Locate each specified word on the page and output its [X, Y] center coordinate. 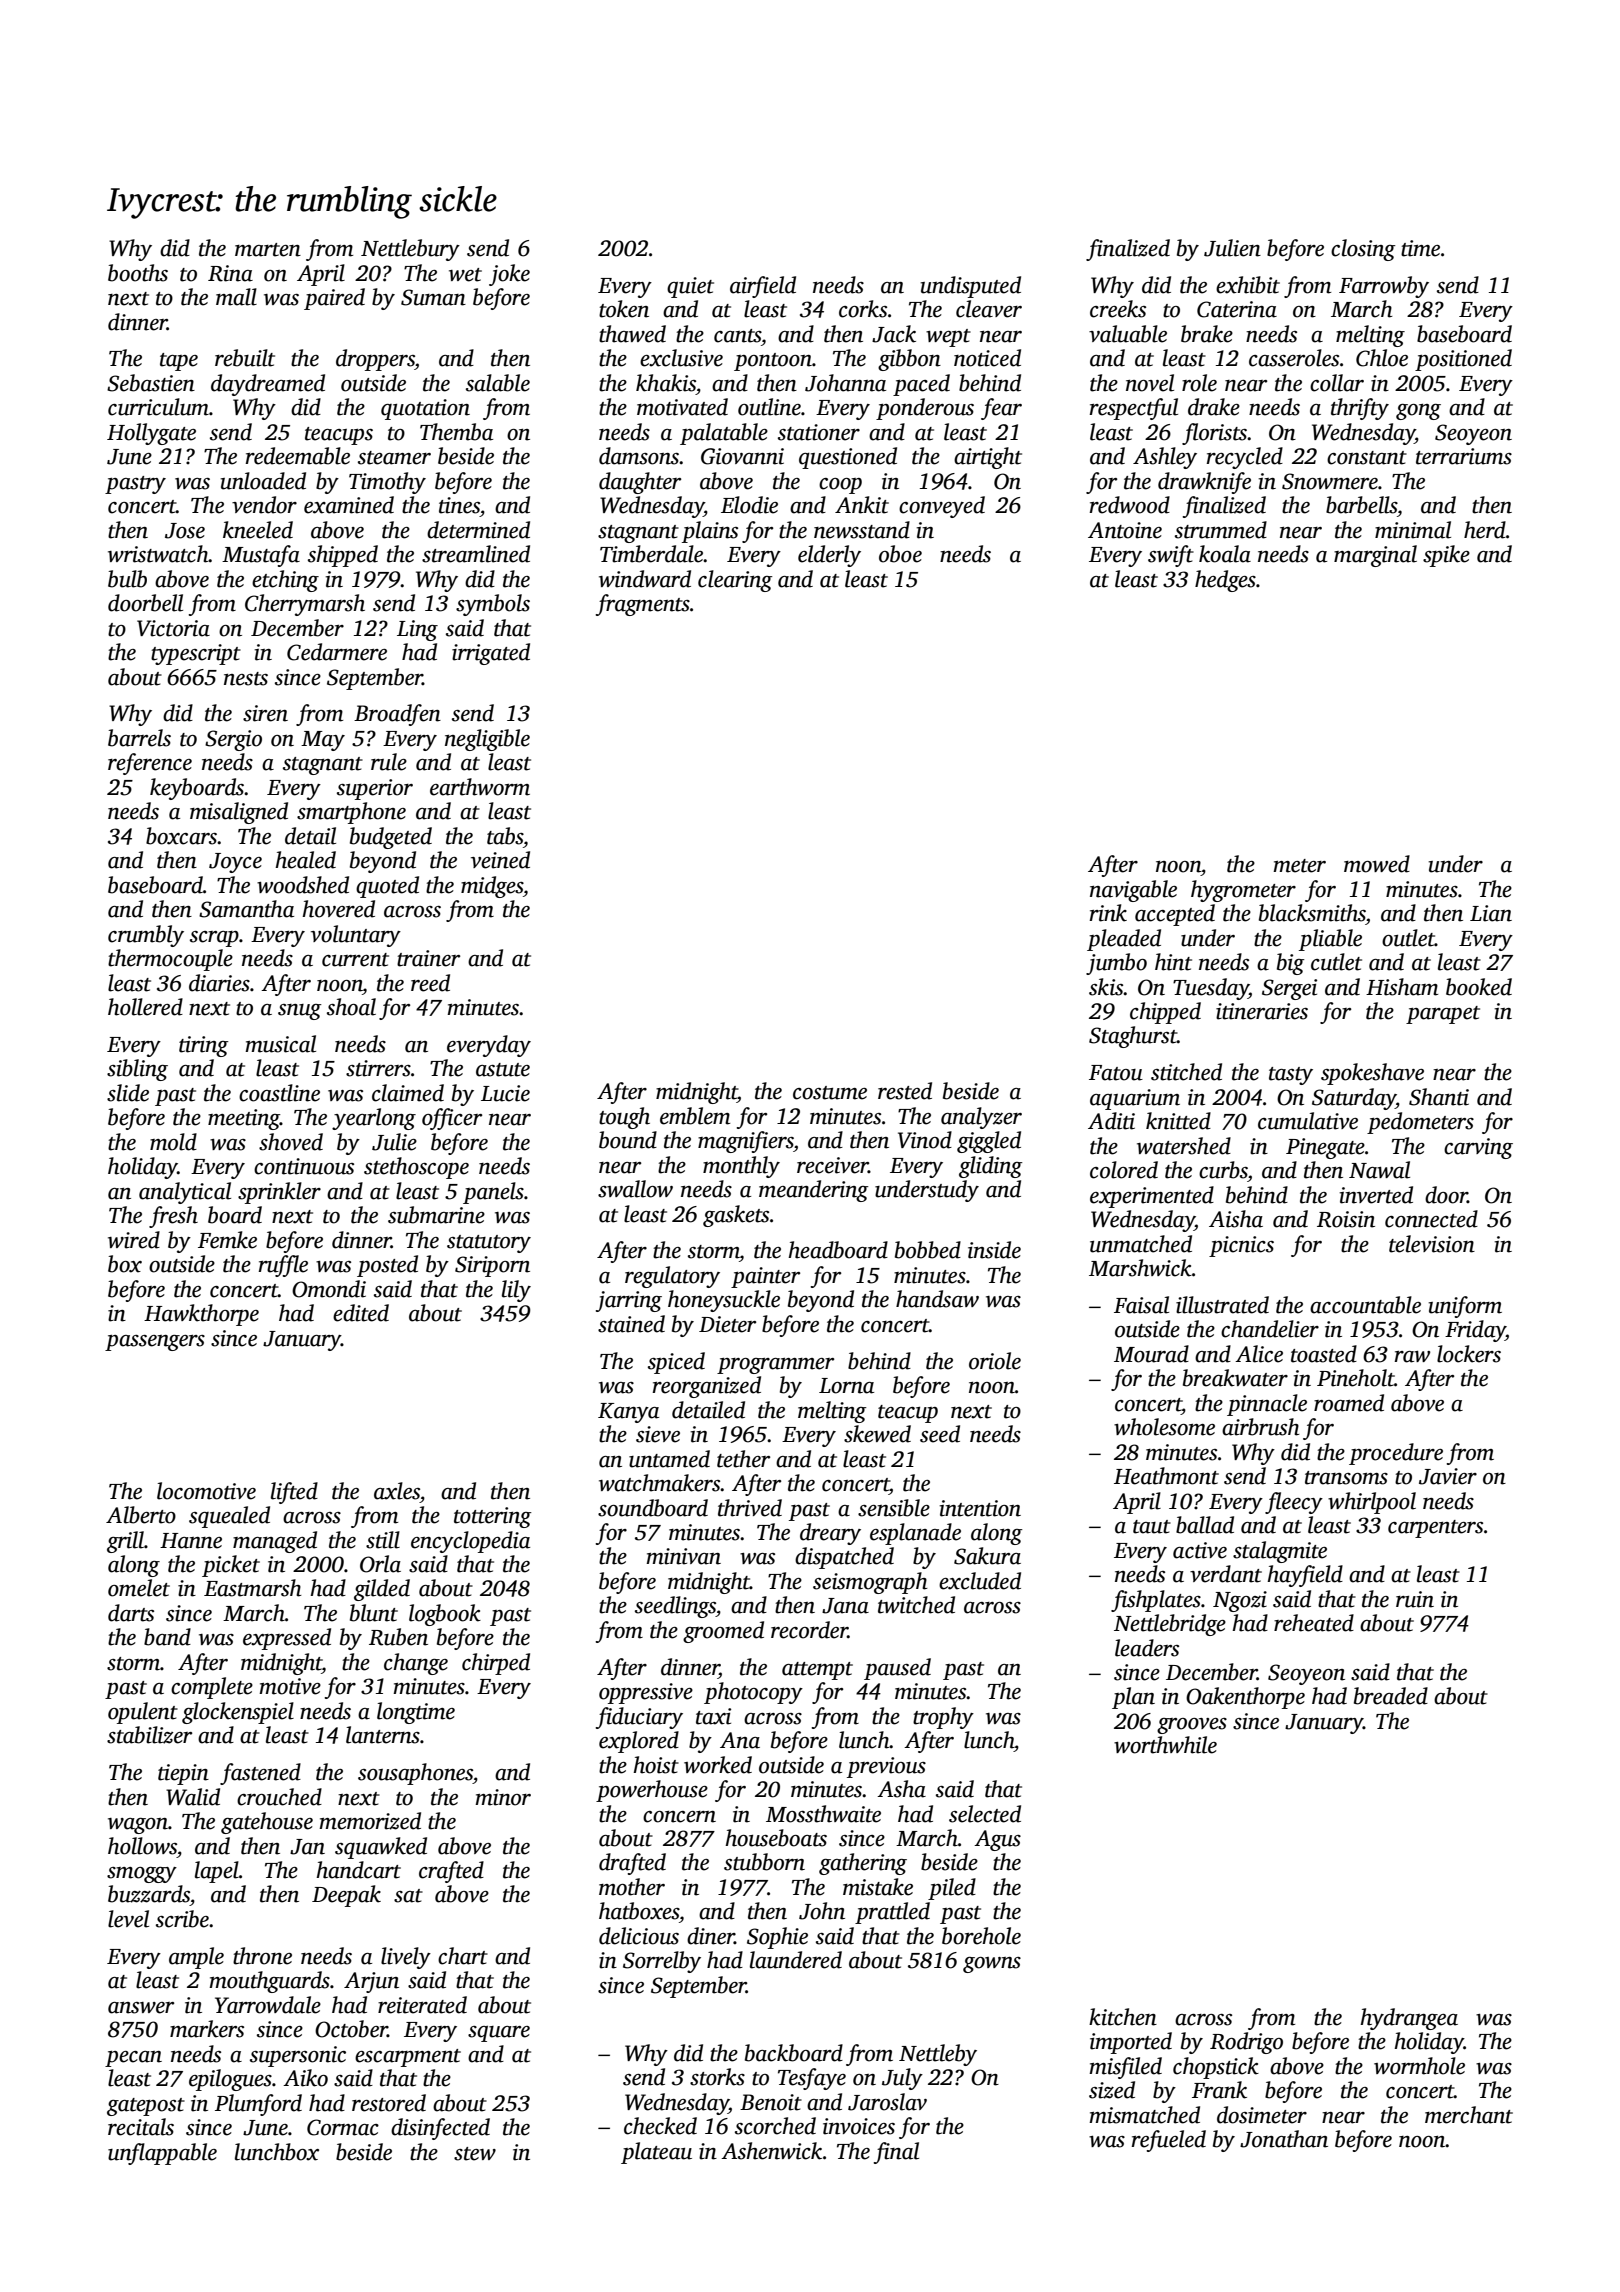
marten [268, 250]
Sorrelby [662, 1962]
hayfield [1305, 1576]
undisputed [971, 287]
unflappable [162, 2154]
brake [1207, 334]
